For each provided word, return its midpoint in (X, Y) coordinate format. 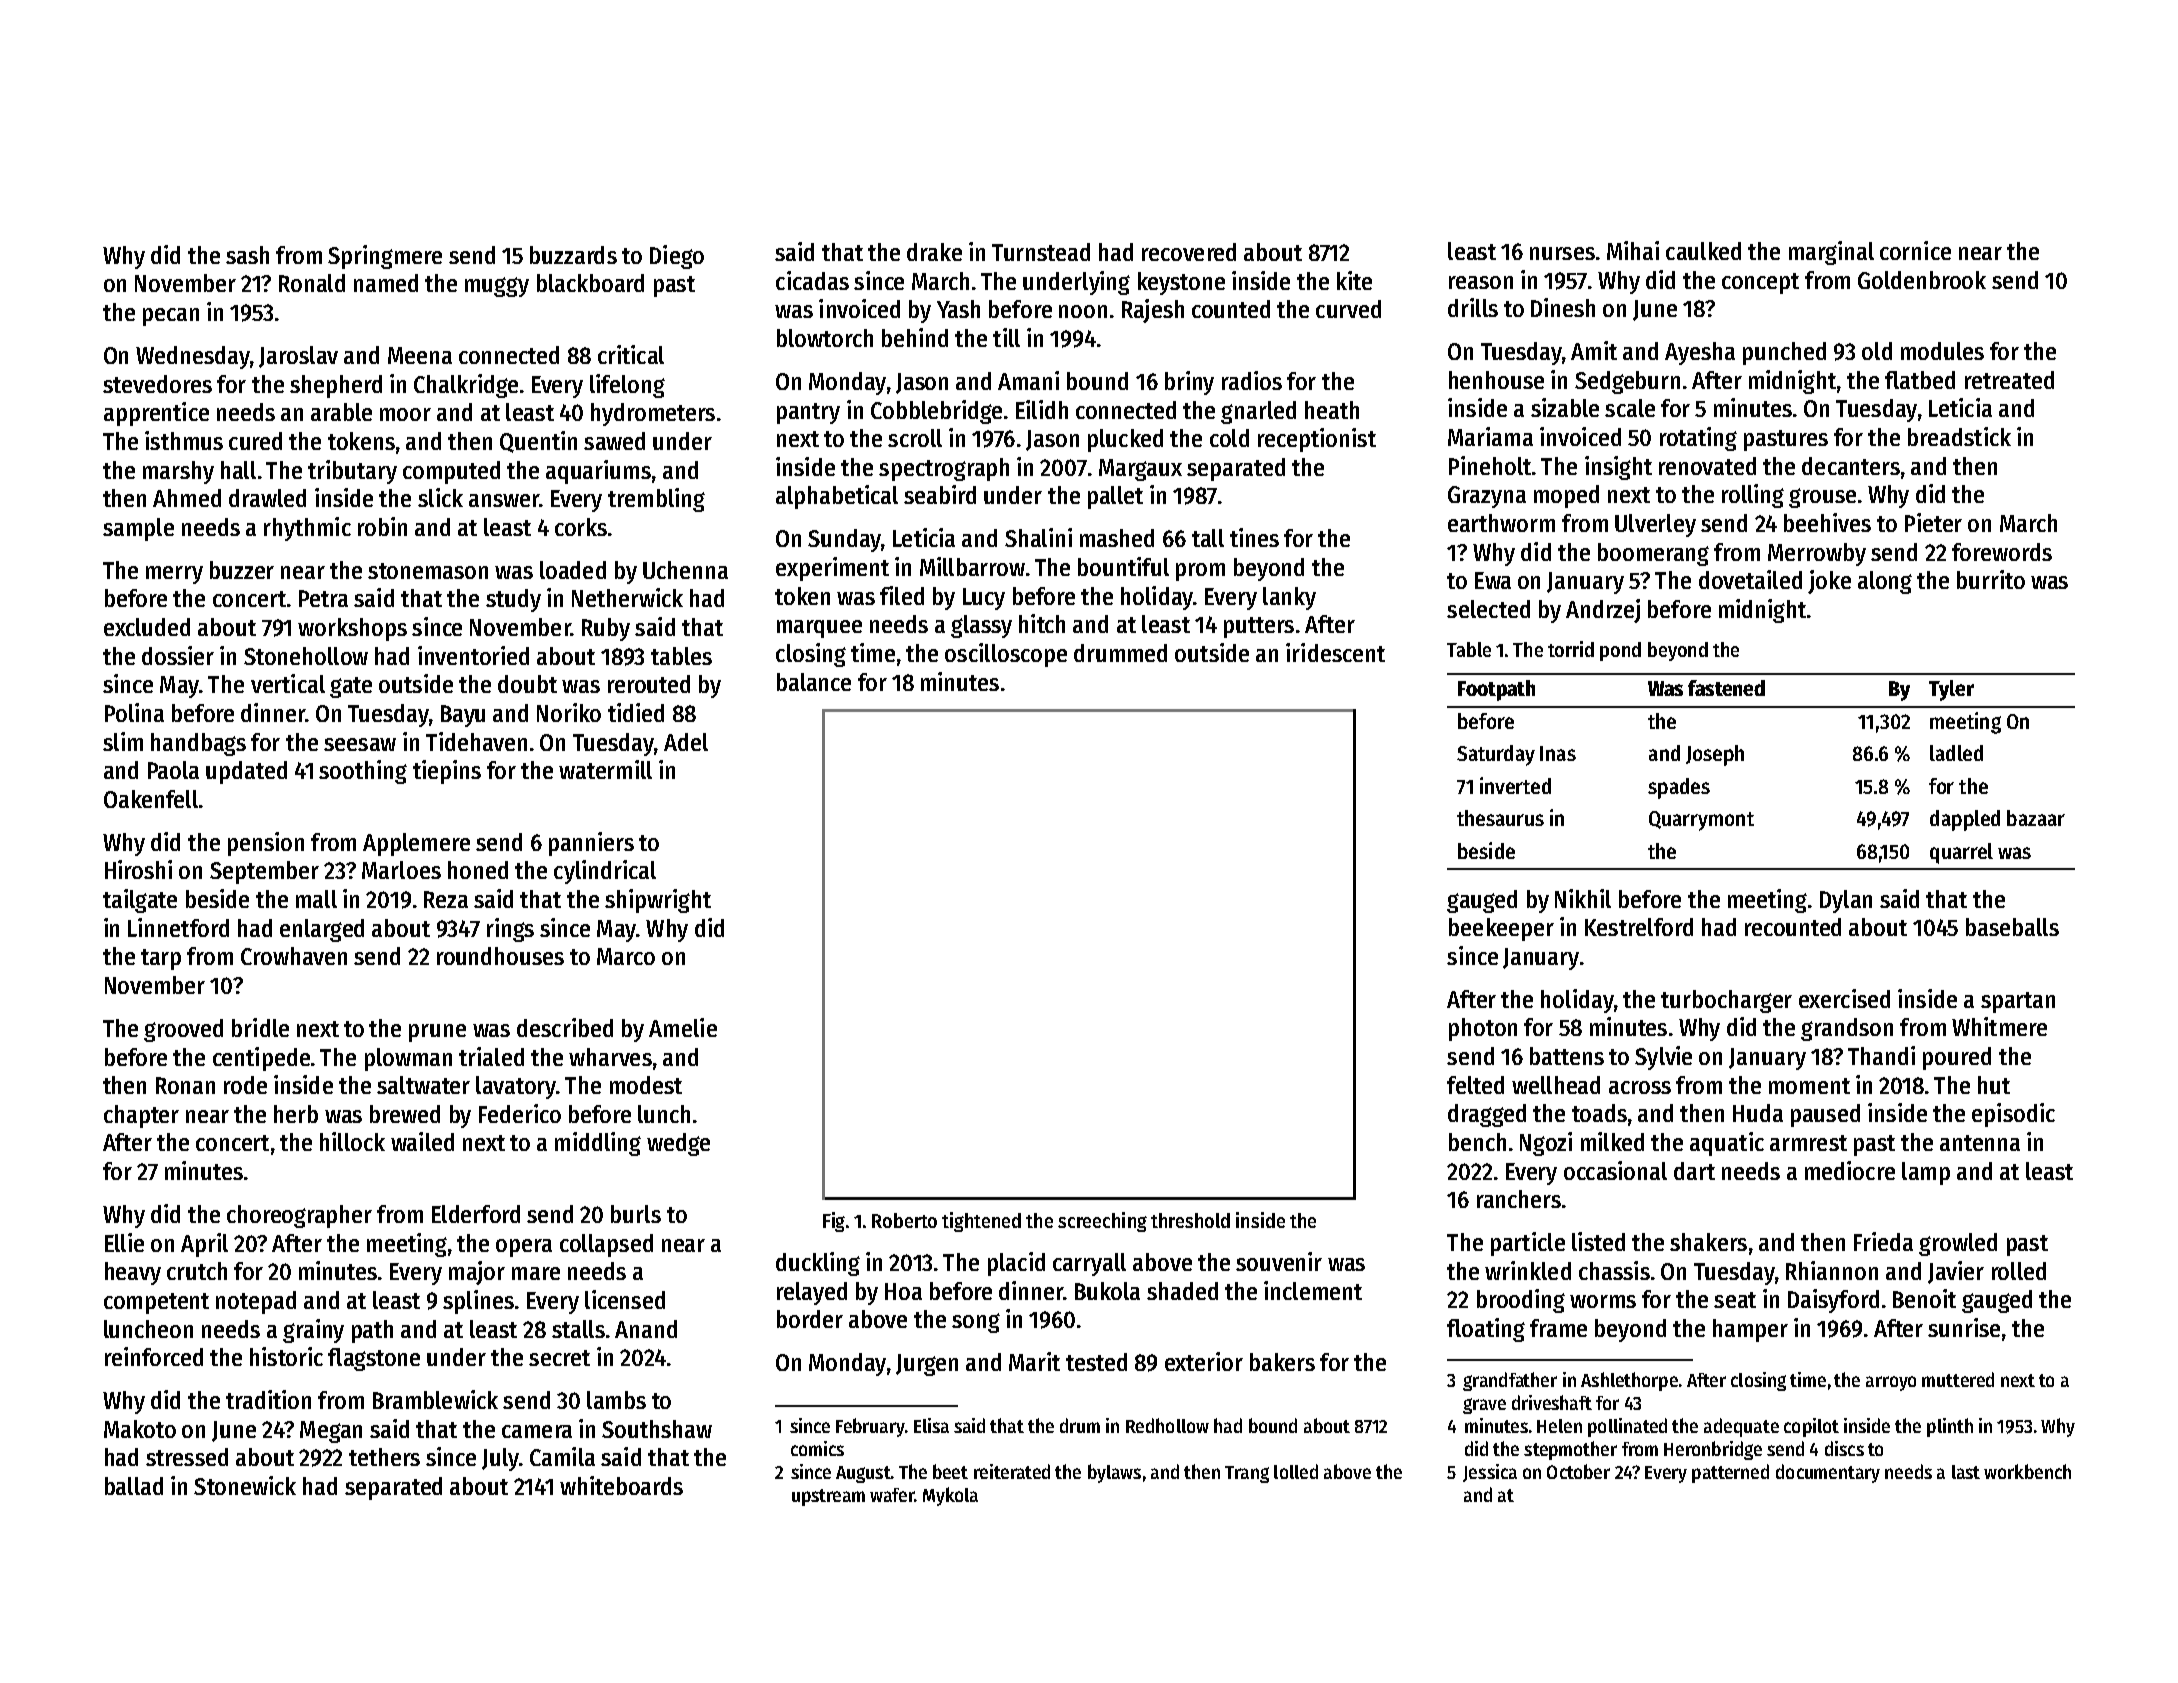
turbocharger (1726, 1001)
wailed (422, 1141)
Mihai (1633, 250)
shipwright (658, 901)
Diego (677, 257)
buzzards (573, 255)
